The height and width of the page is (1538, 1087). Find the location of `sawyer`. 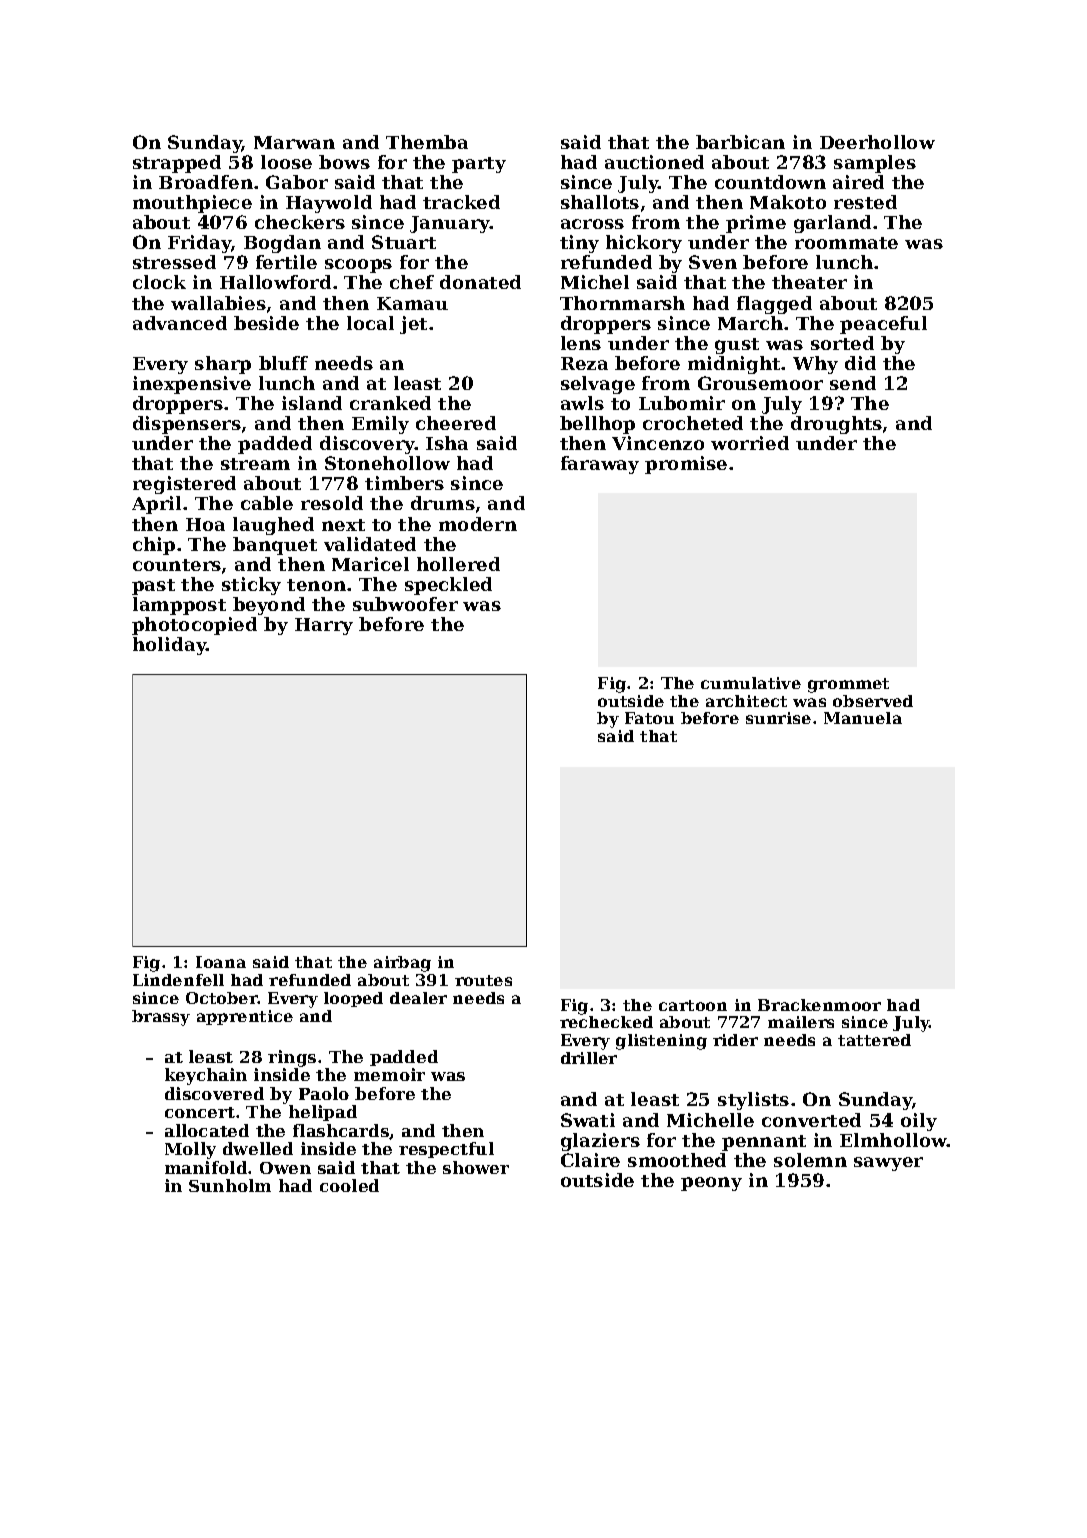

sawyer is located at coordinates (888, 1164).
